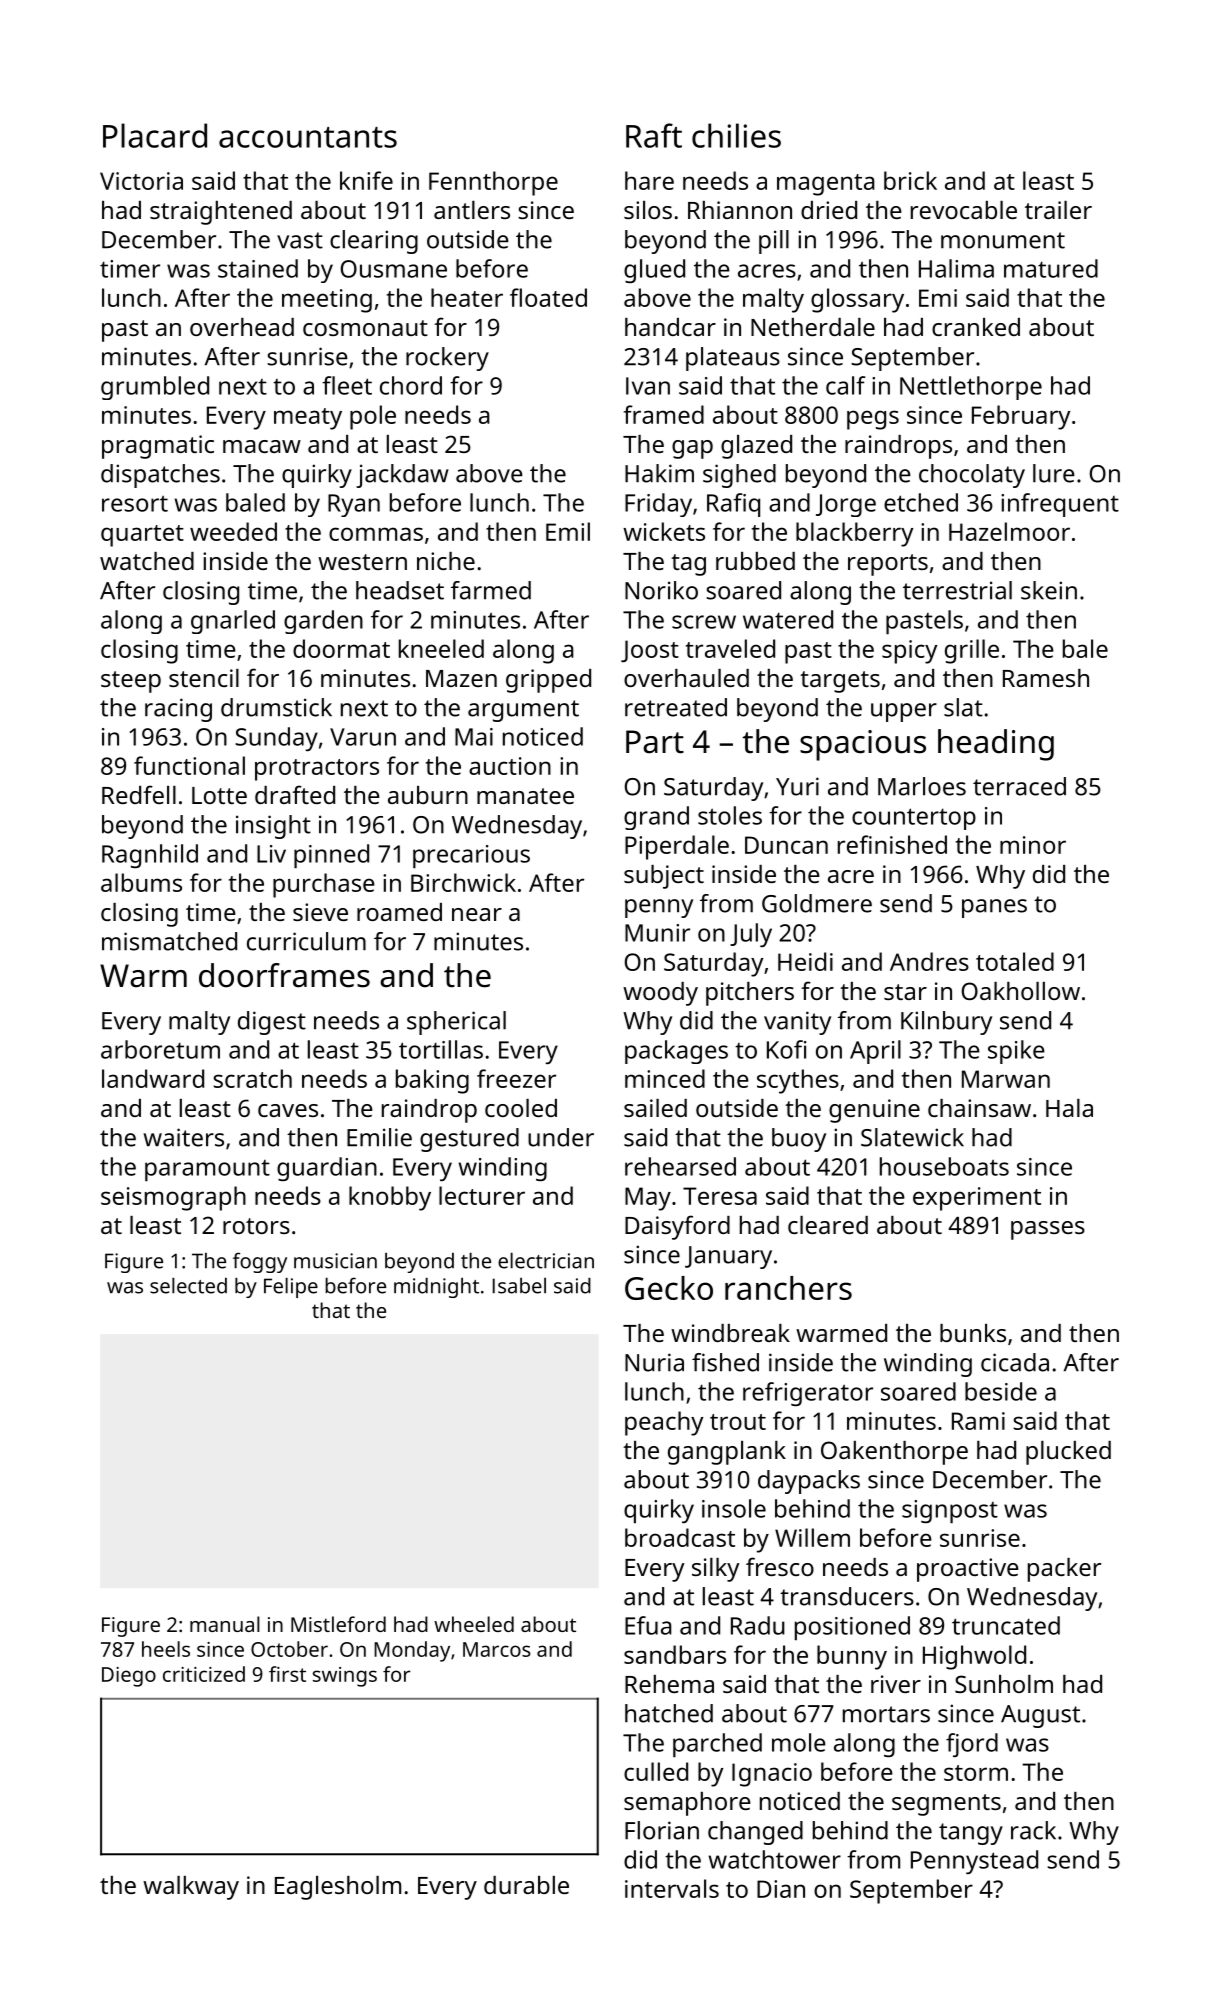 This document has height=2014, width=1222. Describe the element at coordinates (659, 473) in the document. I see `Hakim` at that location.
